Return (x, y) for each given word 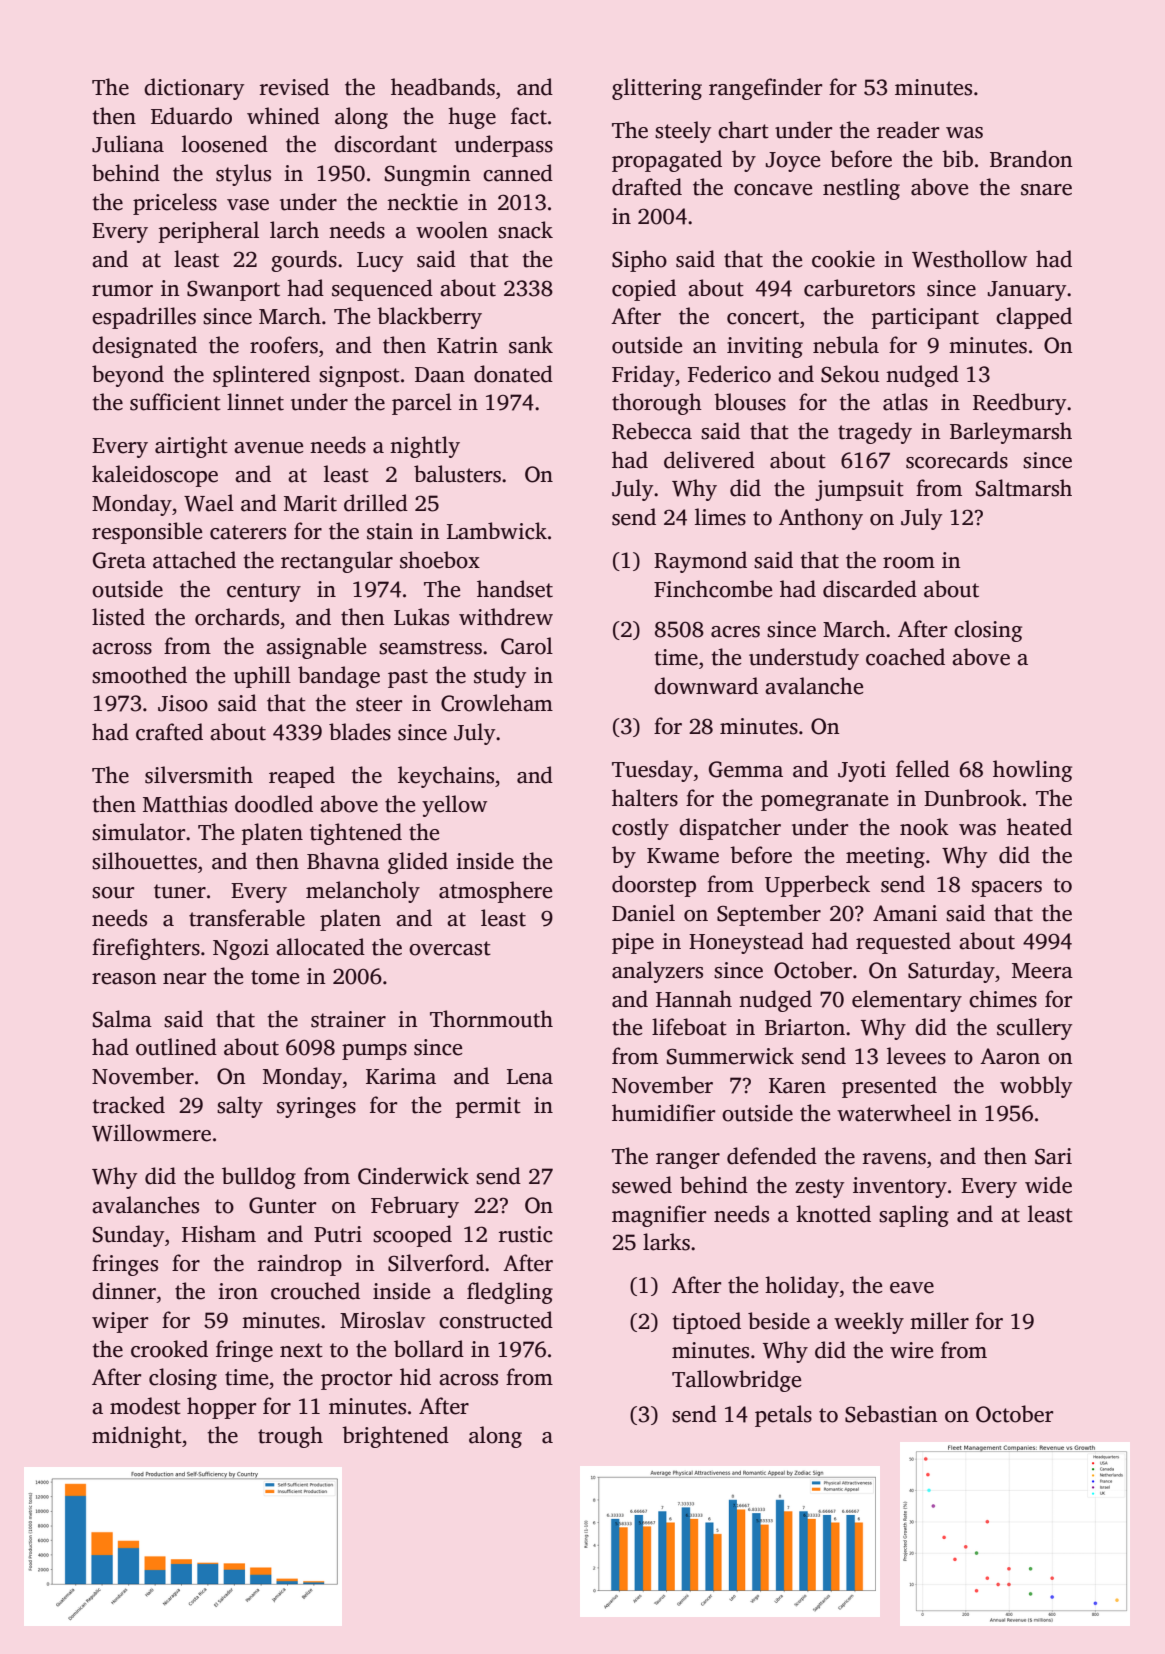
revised (294, 87)
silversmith (199, 775)
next (301, 1350)
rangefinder (765, 89)
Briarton (805, 1027)
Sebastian (891, 1414)
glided (418, 863)
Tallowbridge (736, 1381)
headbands (443, 87)
